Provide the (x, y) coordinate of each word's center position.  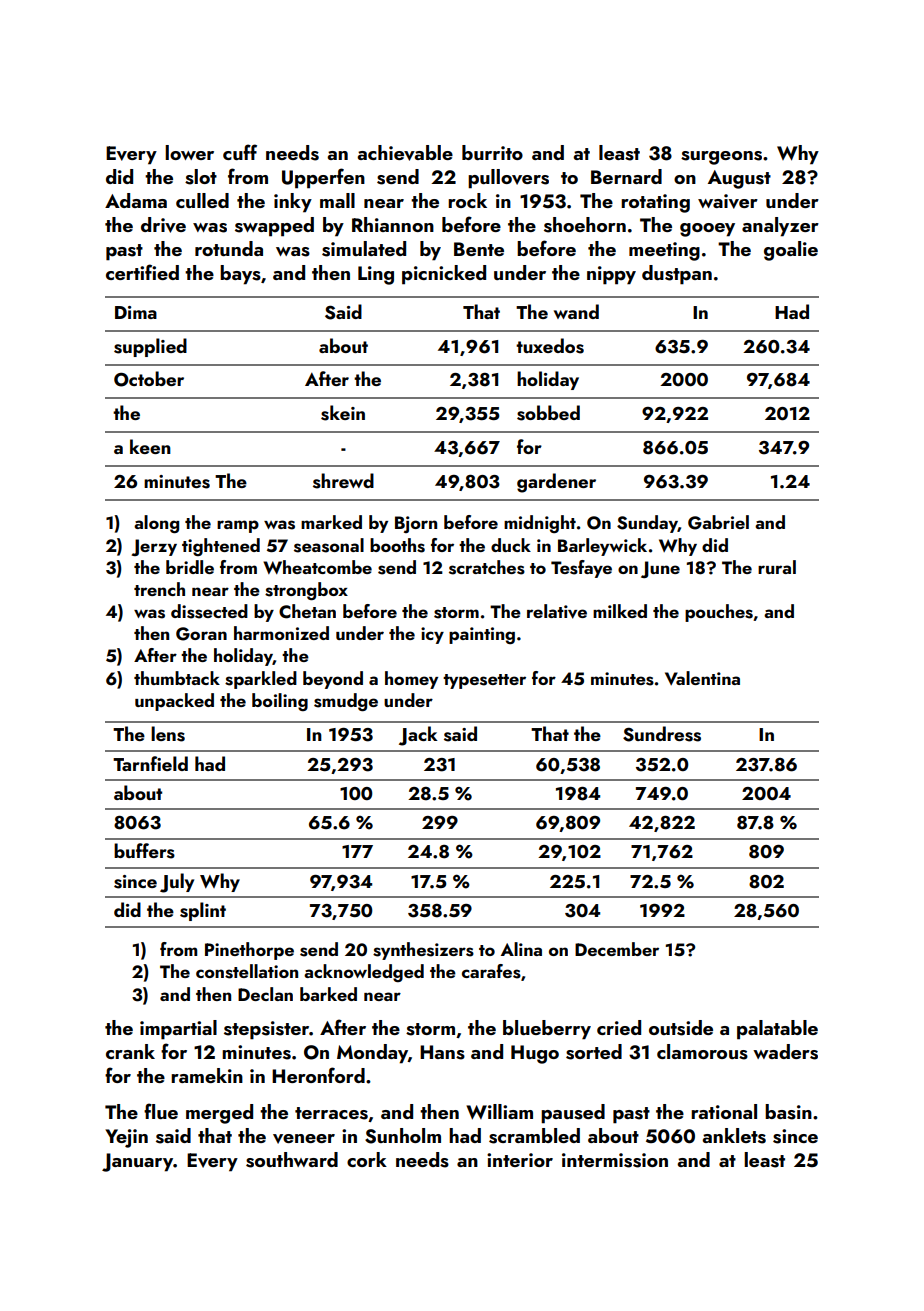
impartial (178, 1030)
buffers (144, 851)
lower (189, 152)
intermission (615, 1160)
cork (367, 1159)
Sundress (662, 734)
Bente (479, 249)
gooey (707, 230)
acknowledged (364, 973)
